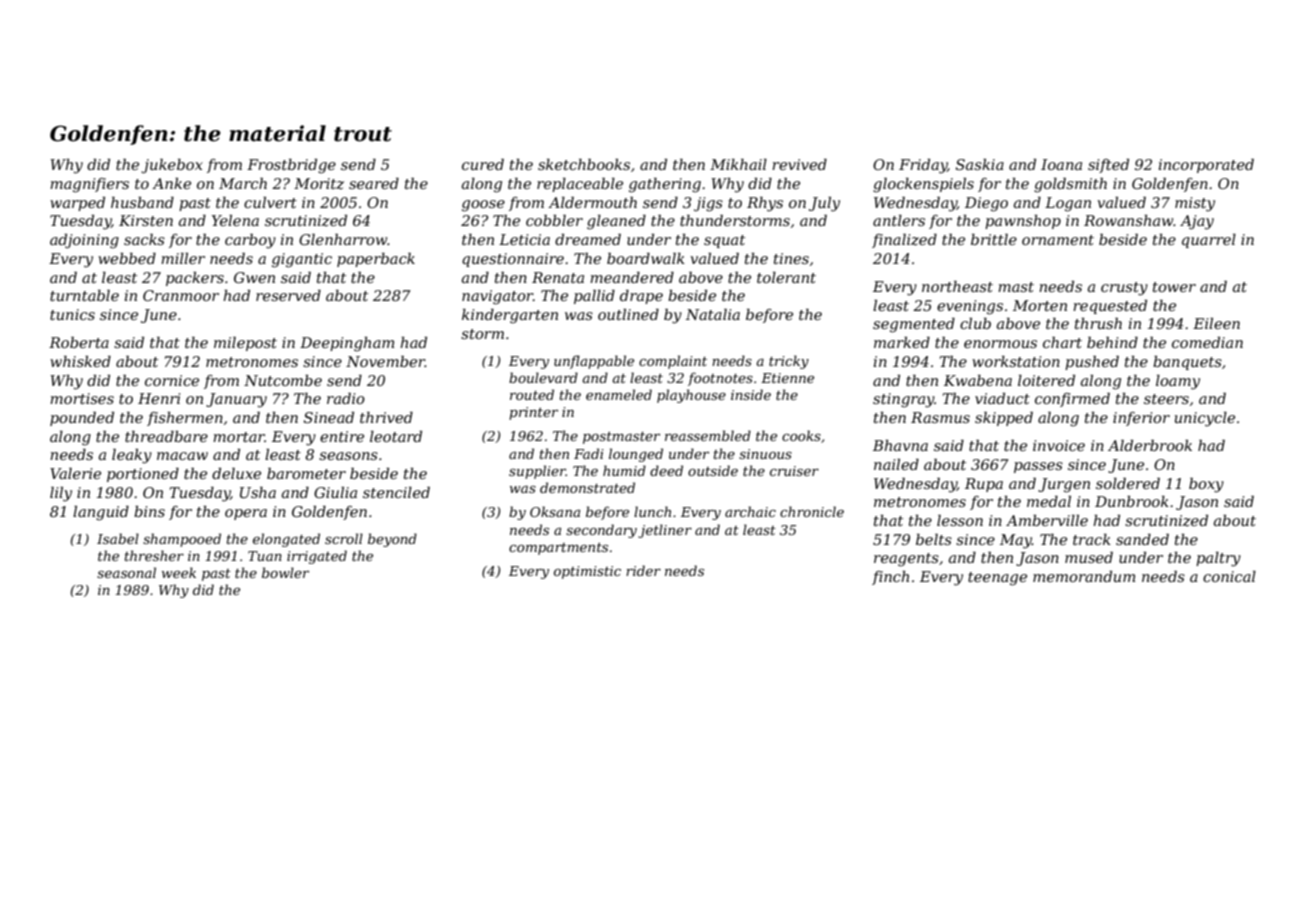 The width and height of the screenshot is (1308, 924). What do you see at coordinates (1216, 323) in the screenshot?
I see `Eileen` at bounding box center [1216, 323].
